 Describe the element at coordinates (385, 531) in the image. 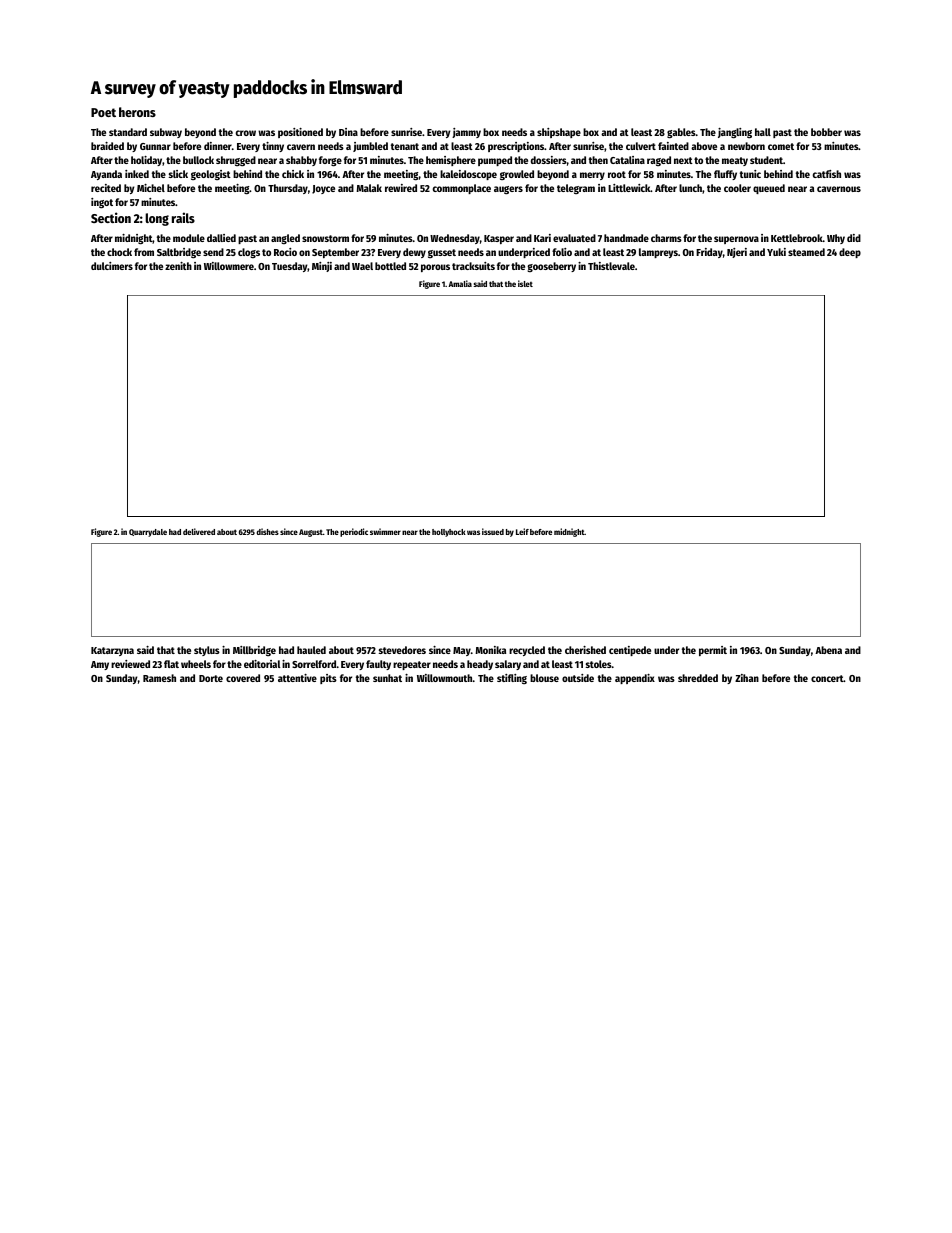

I see `swimmer` at that location.
